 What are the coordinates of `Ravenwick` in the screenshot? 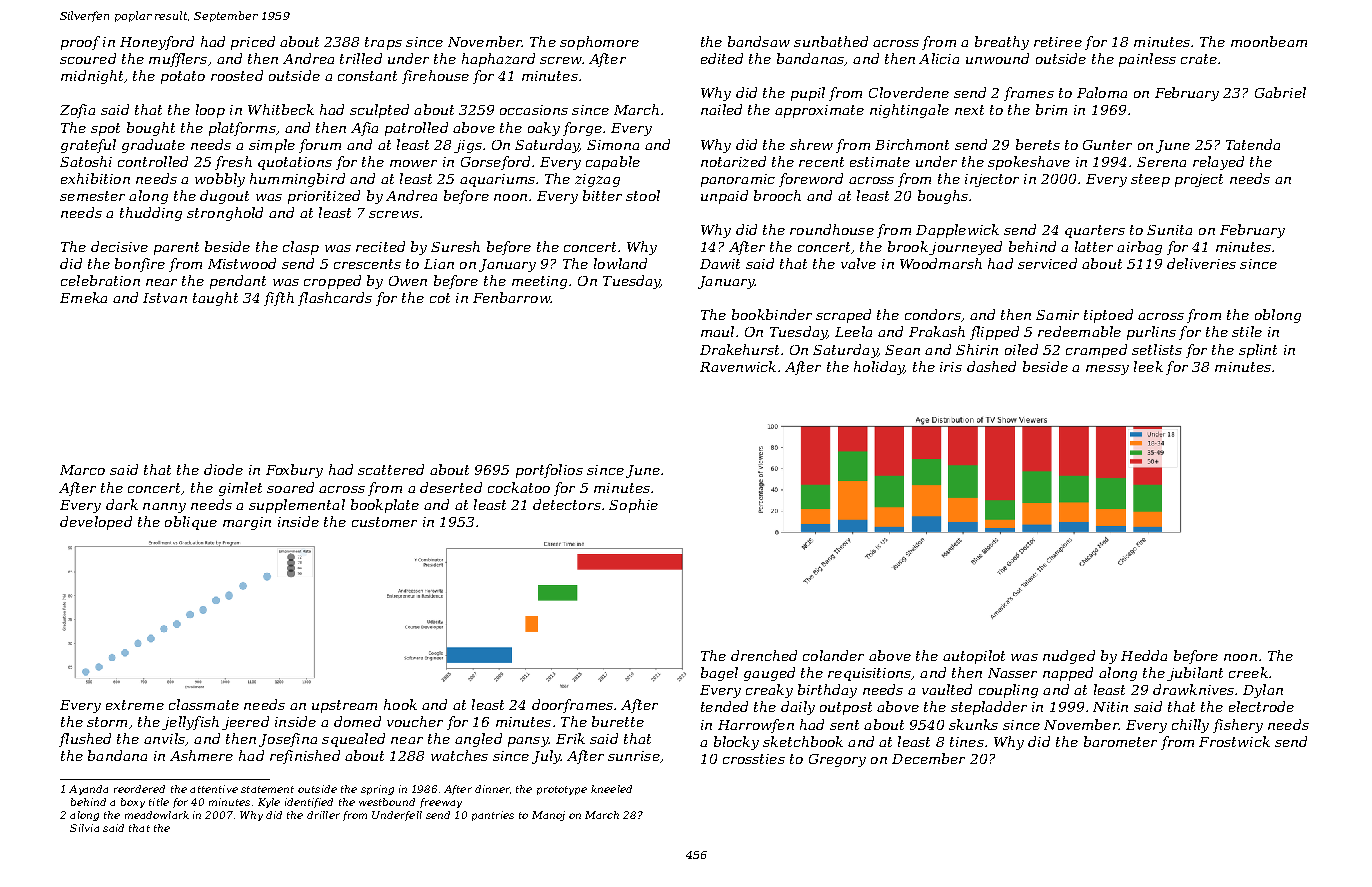 It's located at (738, 366).
